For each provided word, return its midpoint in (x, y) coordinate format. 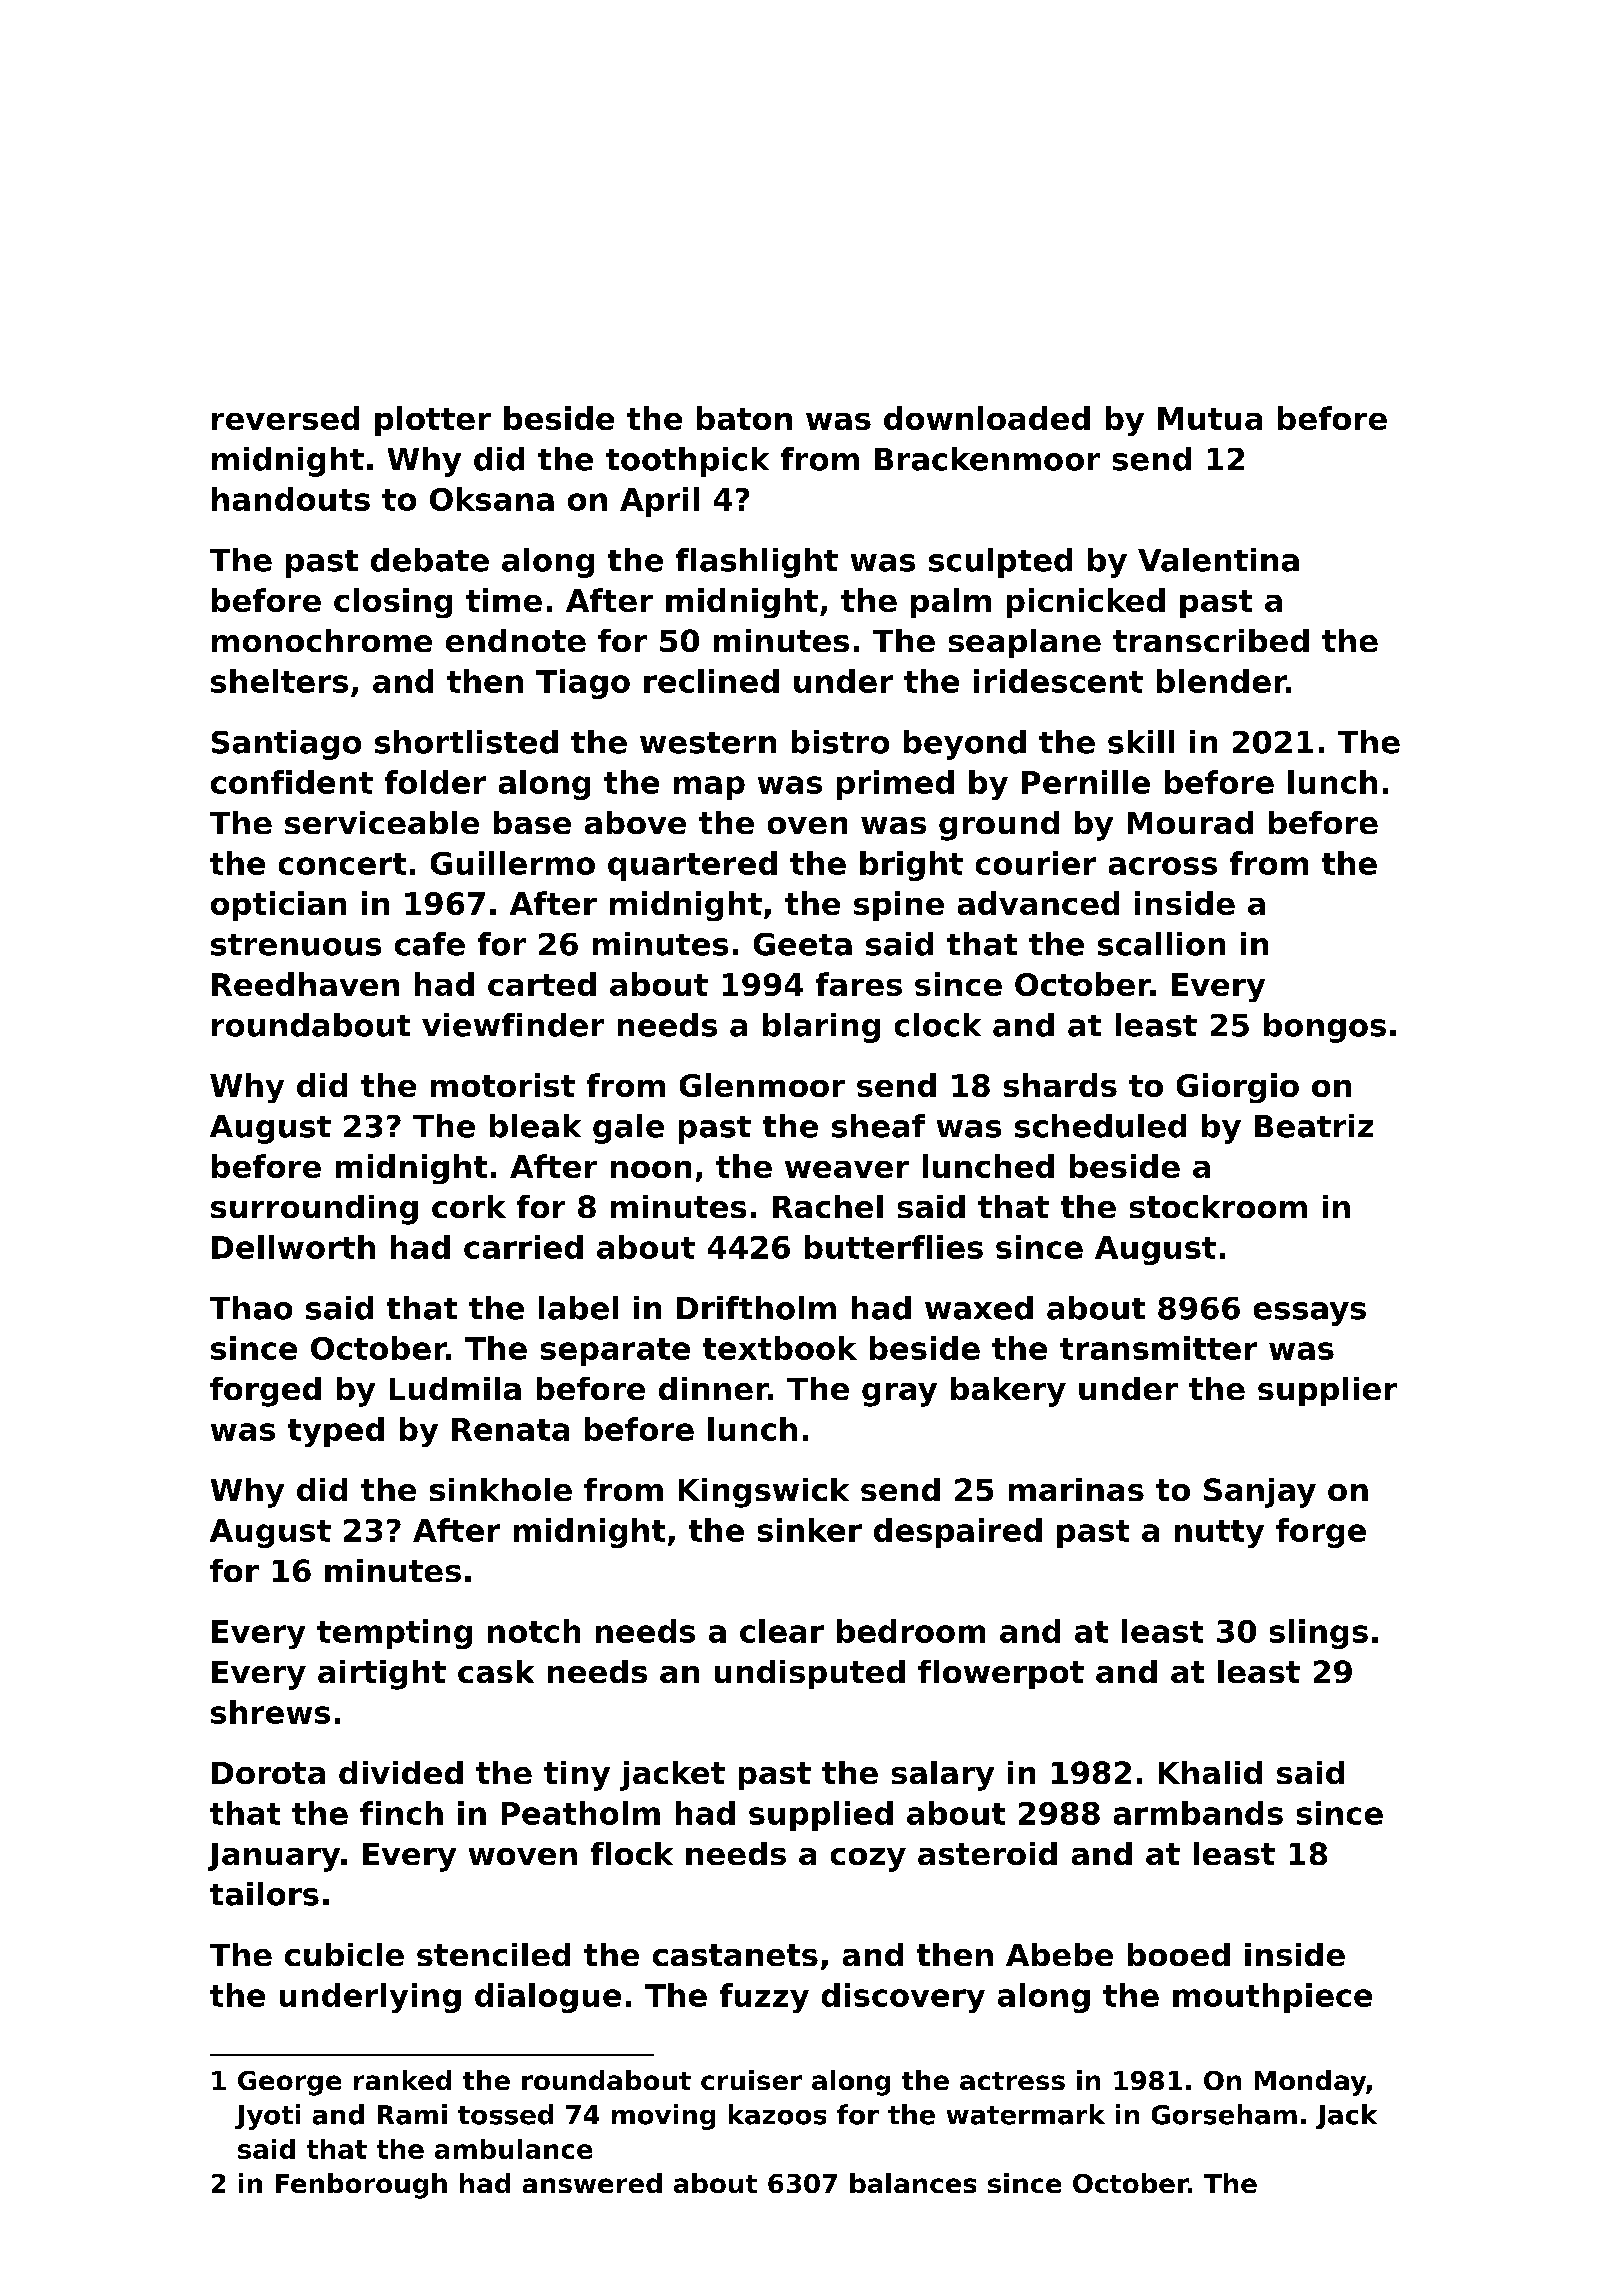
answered (592, 2183)
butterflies (894, 1247)
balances (913, 2183)
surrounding (314, 1210)
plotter (433, 421)
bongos (1325, 1028)
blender (1221, 681)
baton (744, 418)
